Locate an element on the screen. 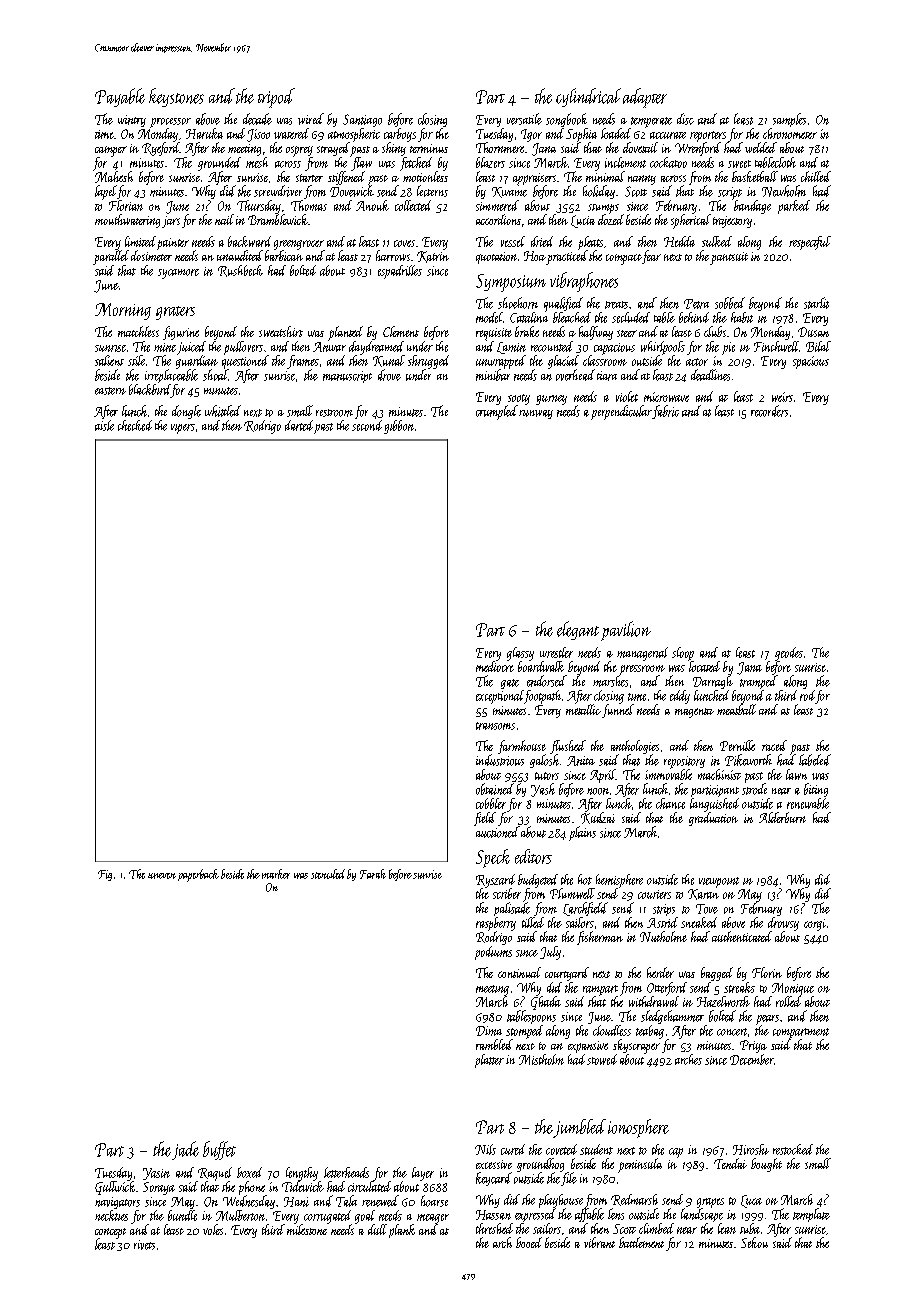 Image resolution: width=924 pixels, height=1308 pixels. uneven is located at coordinates (162, 876).
